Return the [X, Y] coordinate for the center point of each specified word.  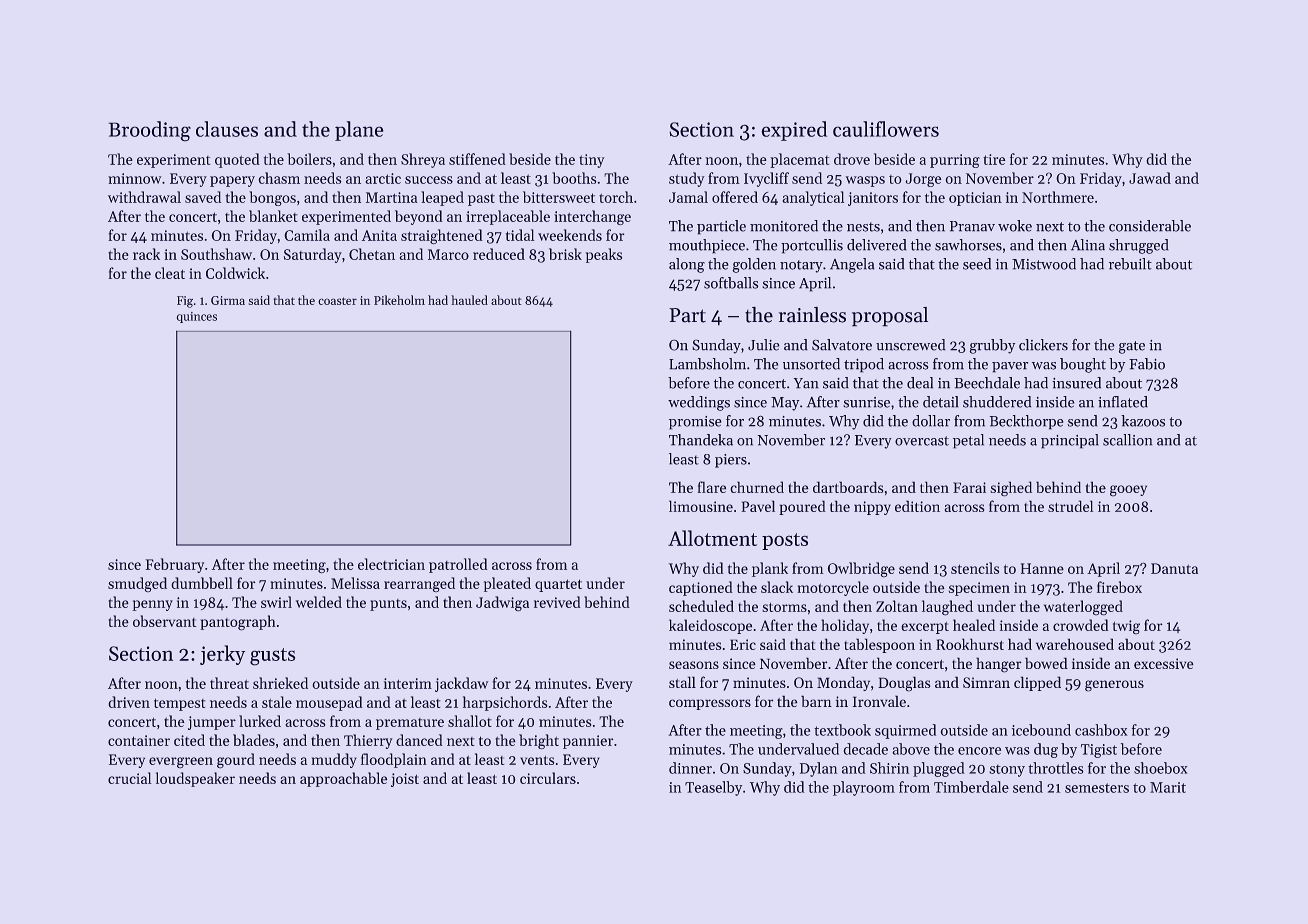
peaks [604, 255]
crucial [130, 778]
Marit [1168, 787]
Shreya [423, 160]
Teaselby [713, 788]
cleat [170, 273]
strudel [1071, 506]
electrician [391, 564]
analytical [813, 198]
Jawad [1150, 178]
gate [1132, 347]
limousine [701, 506]
